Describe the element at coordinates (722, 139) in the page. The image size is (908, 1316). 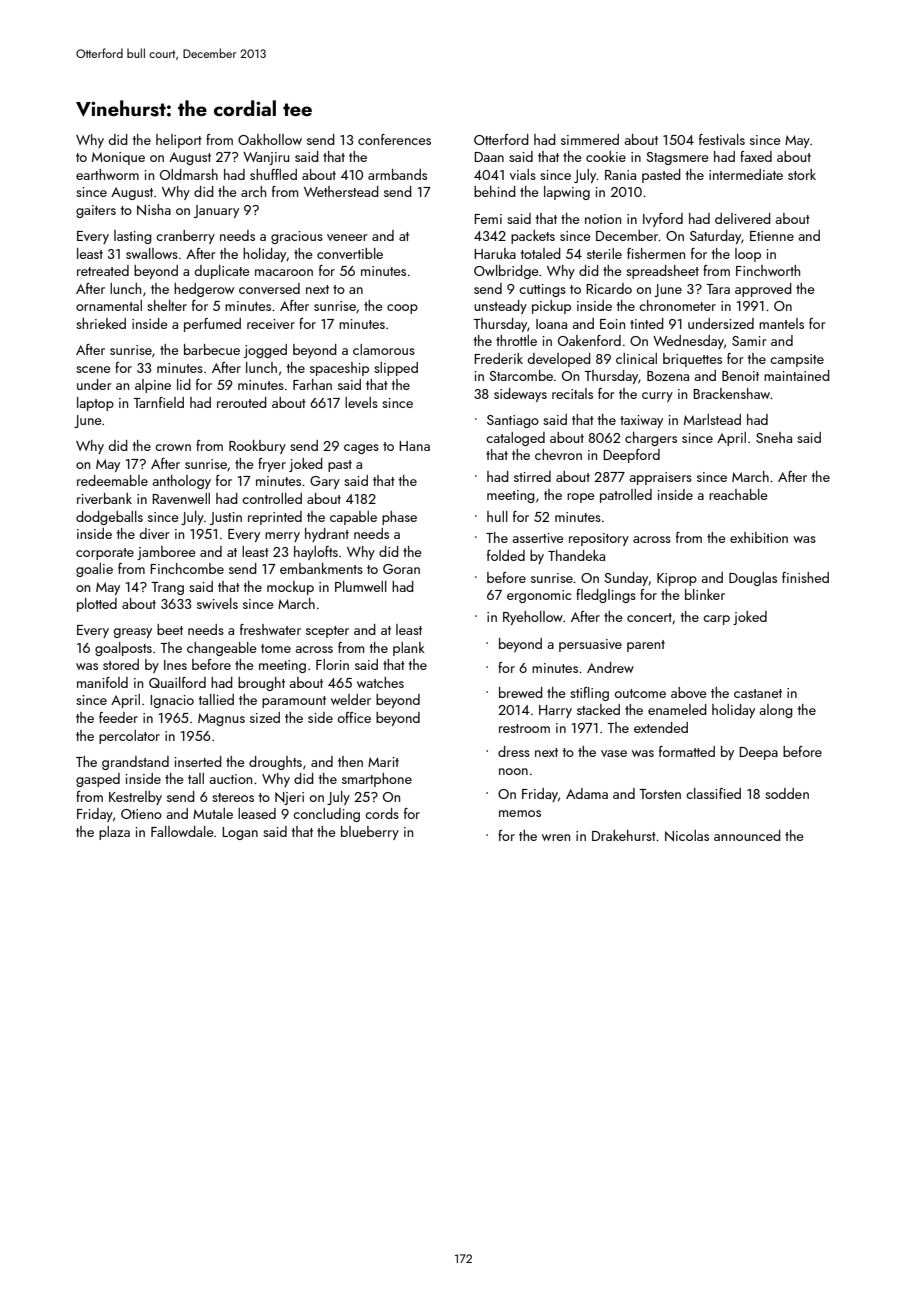
I see `festivals` at that location.
